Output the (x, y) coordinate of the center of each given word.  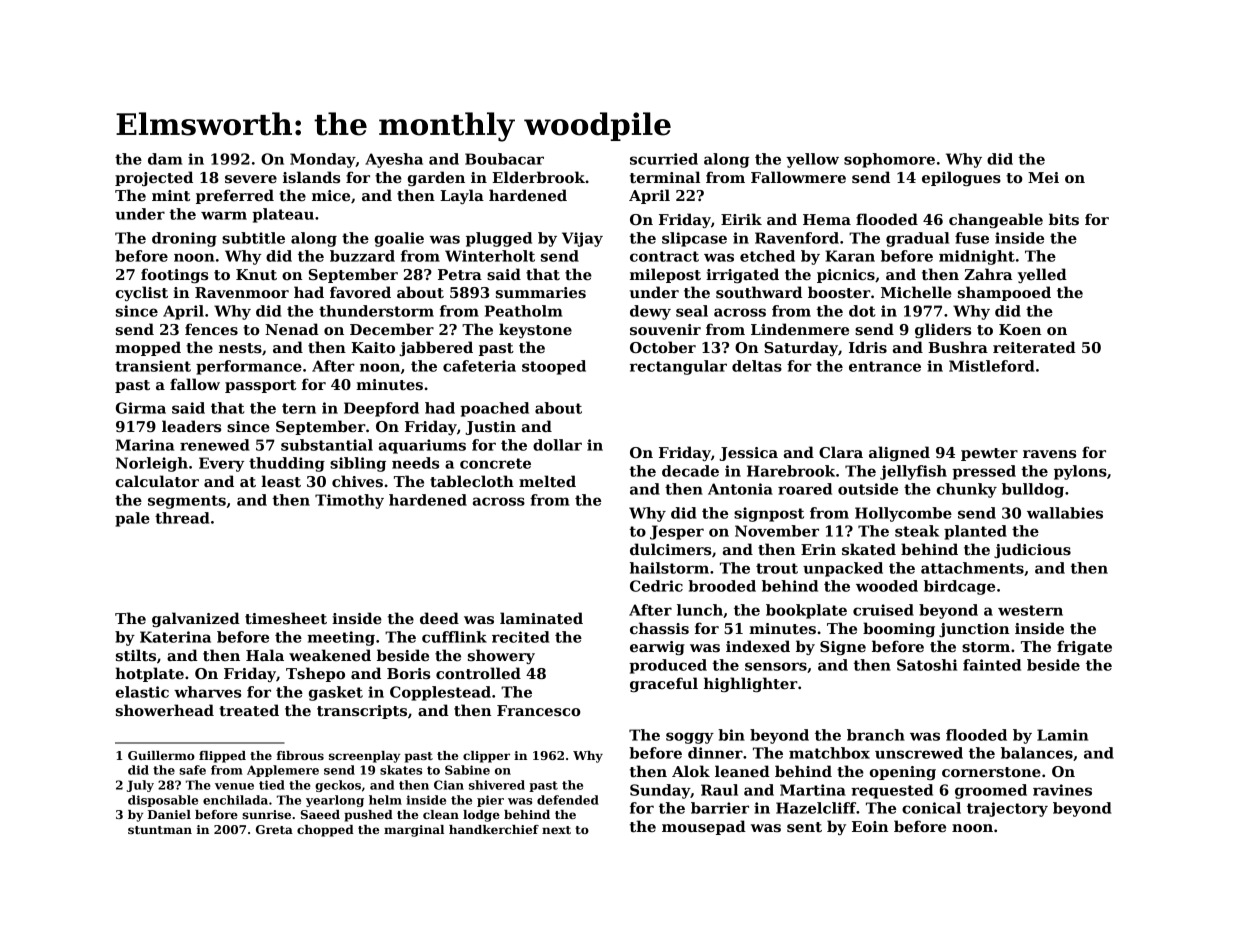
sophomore (889, 160)
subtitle (253, 238)
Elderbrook (538, 177)
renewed (215, 445)
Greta (274, 829)
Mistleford (992, 366)
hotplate (149, 674)
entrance (885, 366)
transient (153, 366)
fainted (992, 665)
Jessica (748, 454)
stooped (554, 367)
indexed (758, 646)
